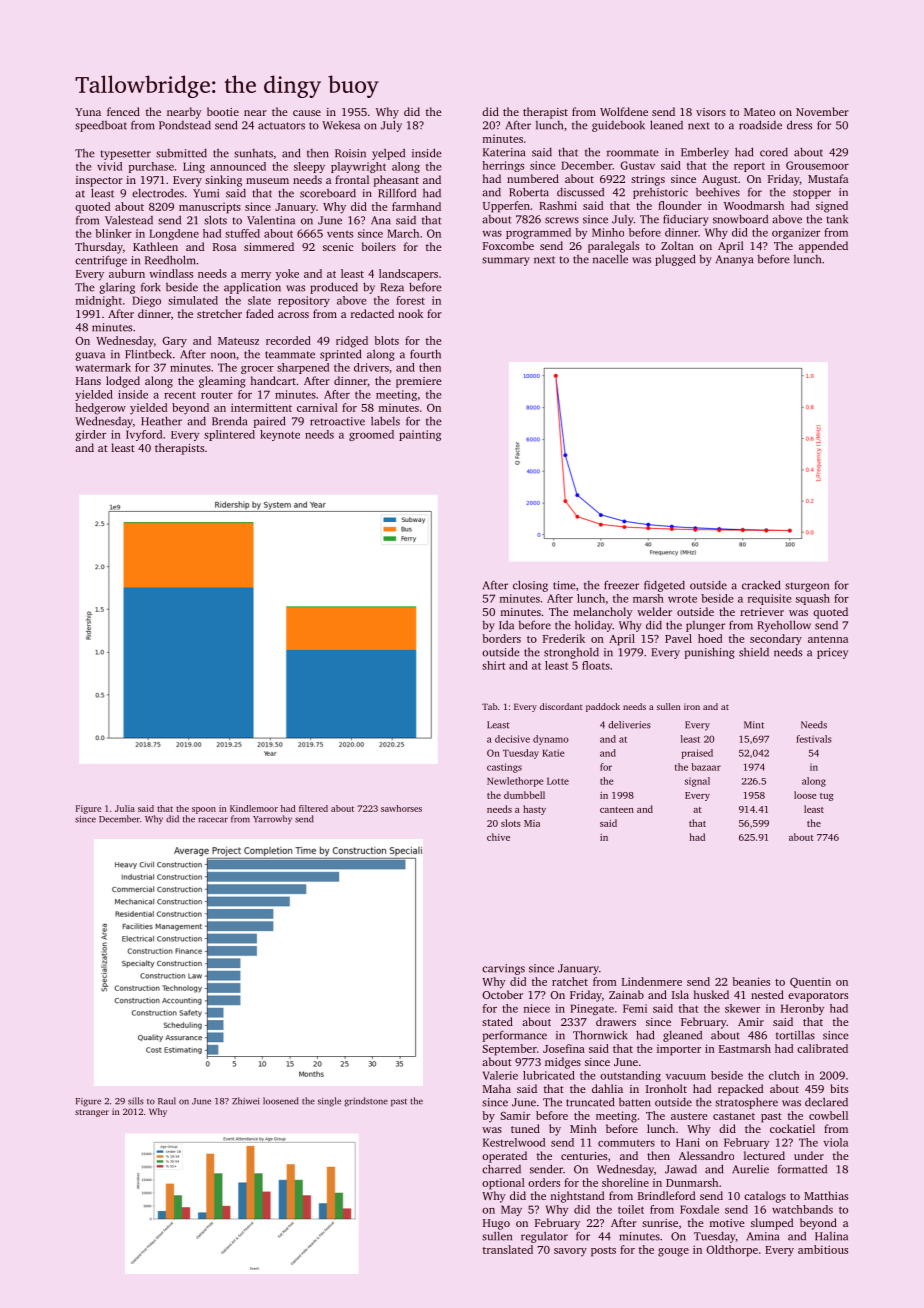 Image resolution: width=924 pixels, height=1308 pixels. I want to click on viola, so click(836, 1142).
